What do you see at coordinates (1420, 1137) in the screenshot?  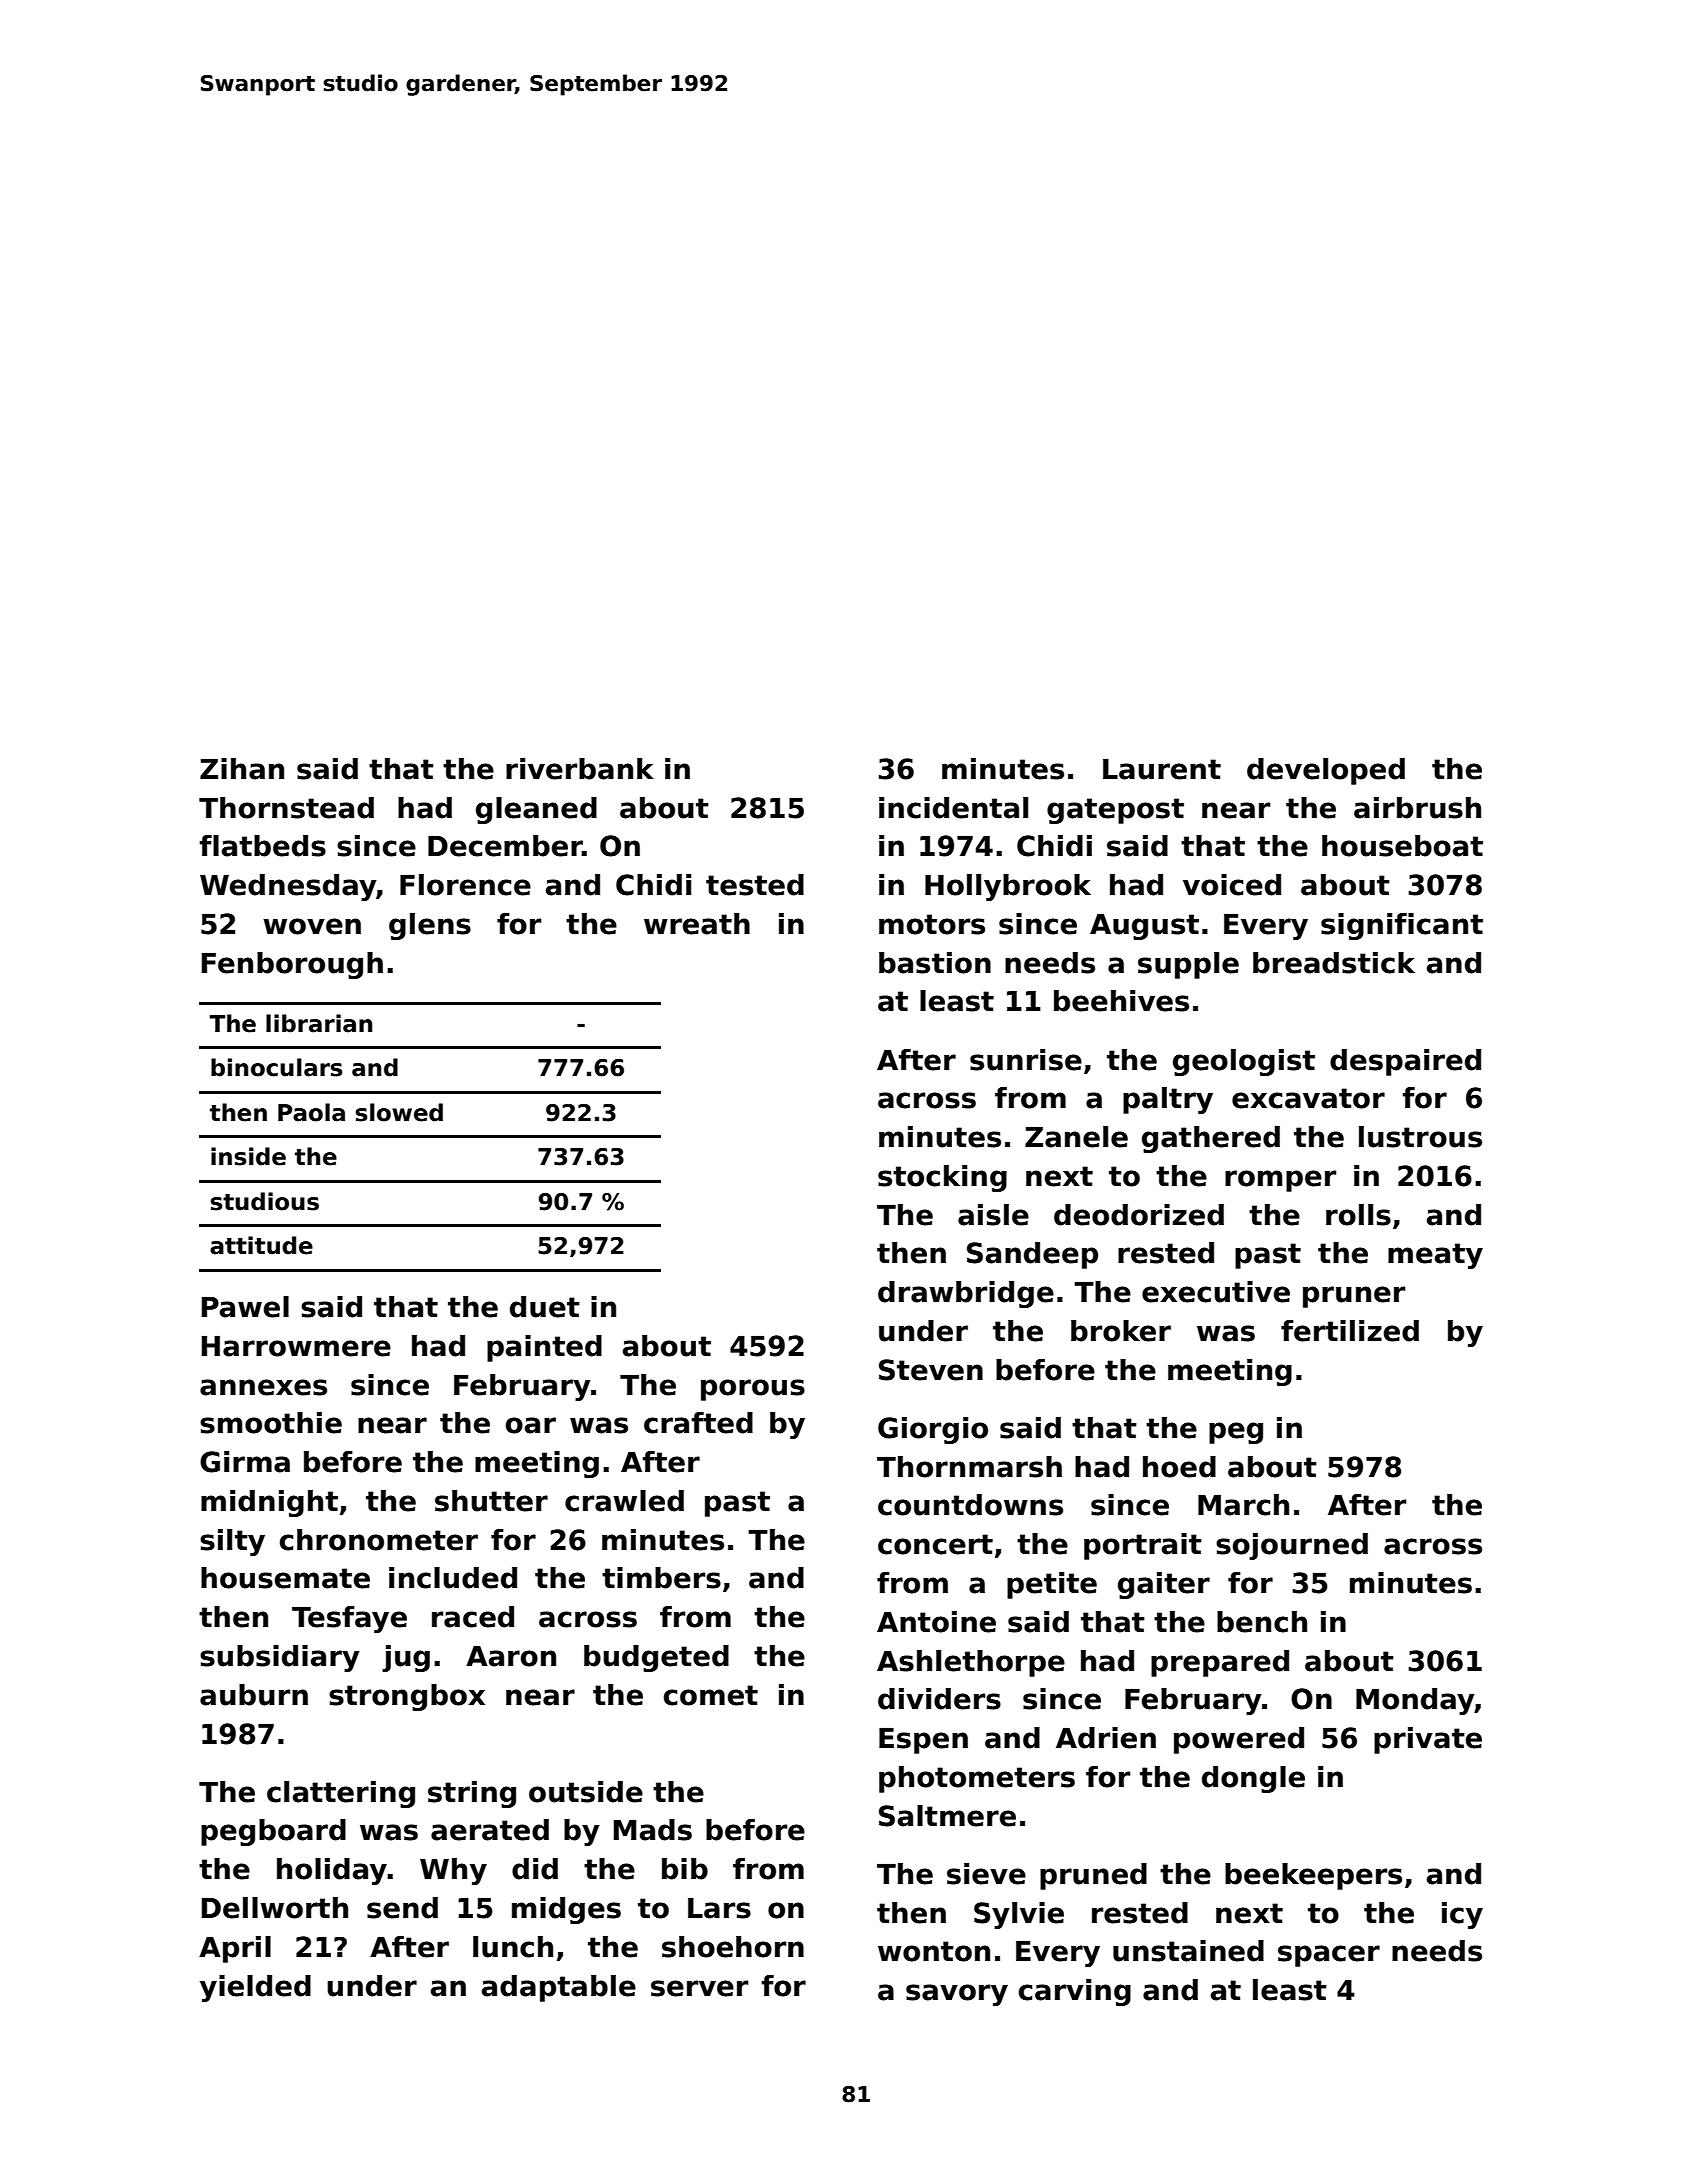 I see `lustrous` at bounding box center [1420, 1137].
